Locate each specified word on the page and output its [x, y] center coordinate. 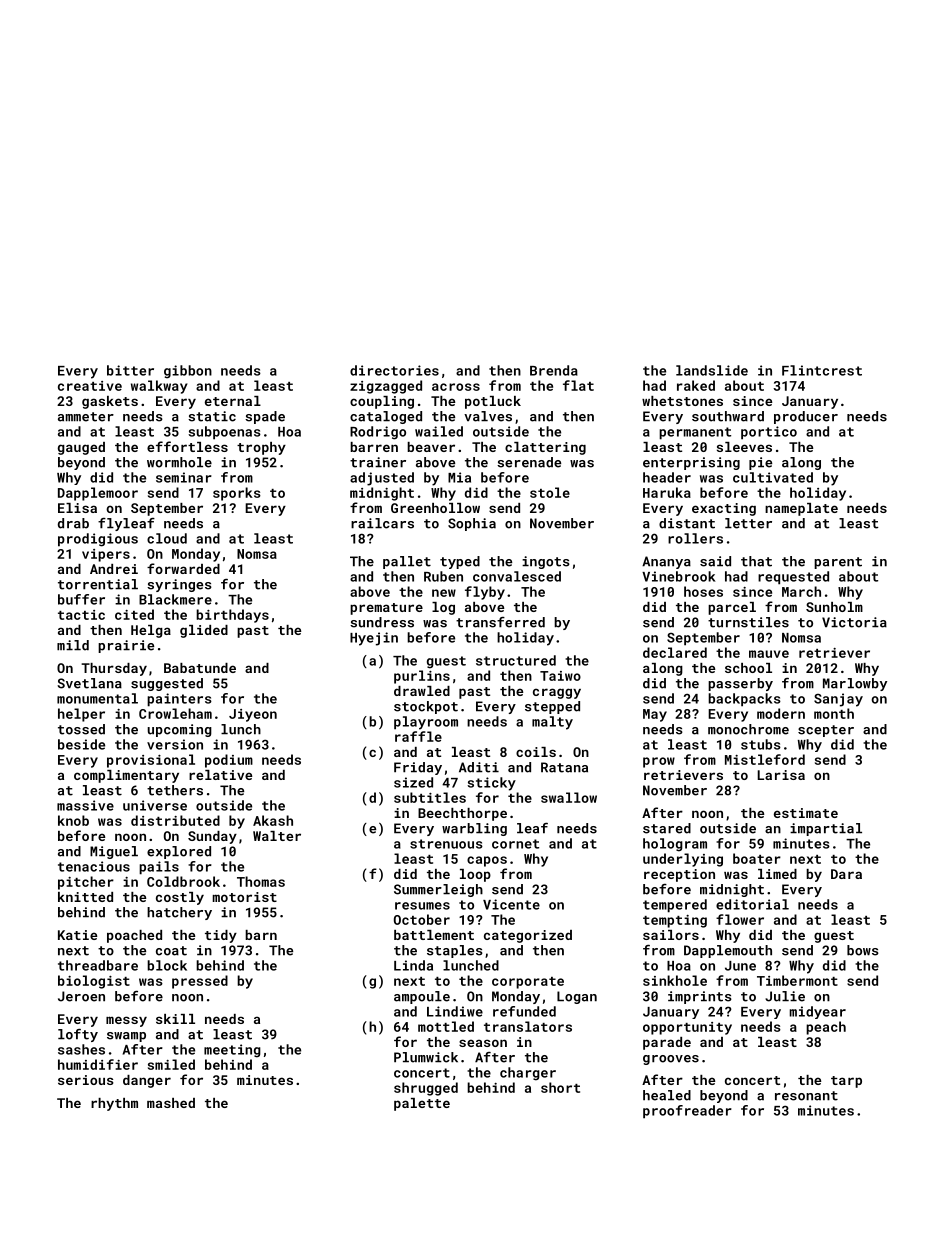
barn [261, 935]
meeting [232, 1051]
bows [863, 950]
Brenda [554, 370]
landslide [712, 370]
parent [838, 563]
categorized [528, 936]
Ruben [443, 576]
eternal [233, 401]
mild [73, 645]
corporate [528, 983]
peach [826, 1028]
